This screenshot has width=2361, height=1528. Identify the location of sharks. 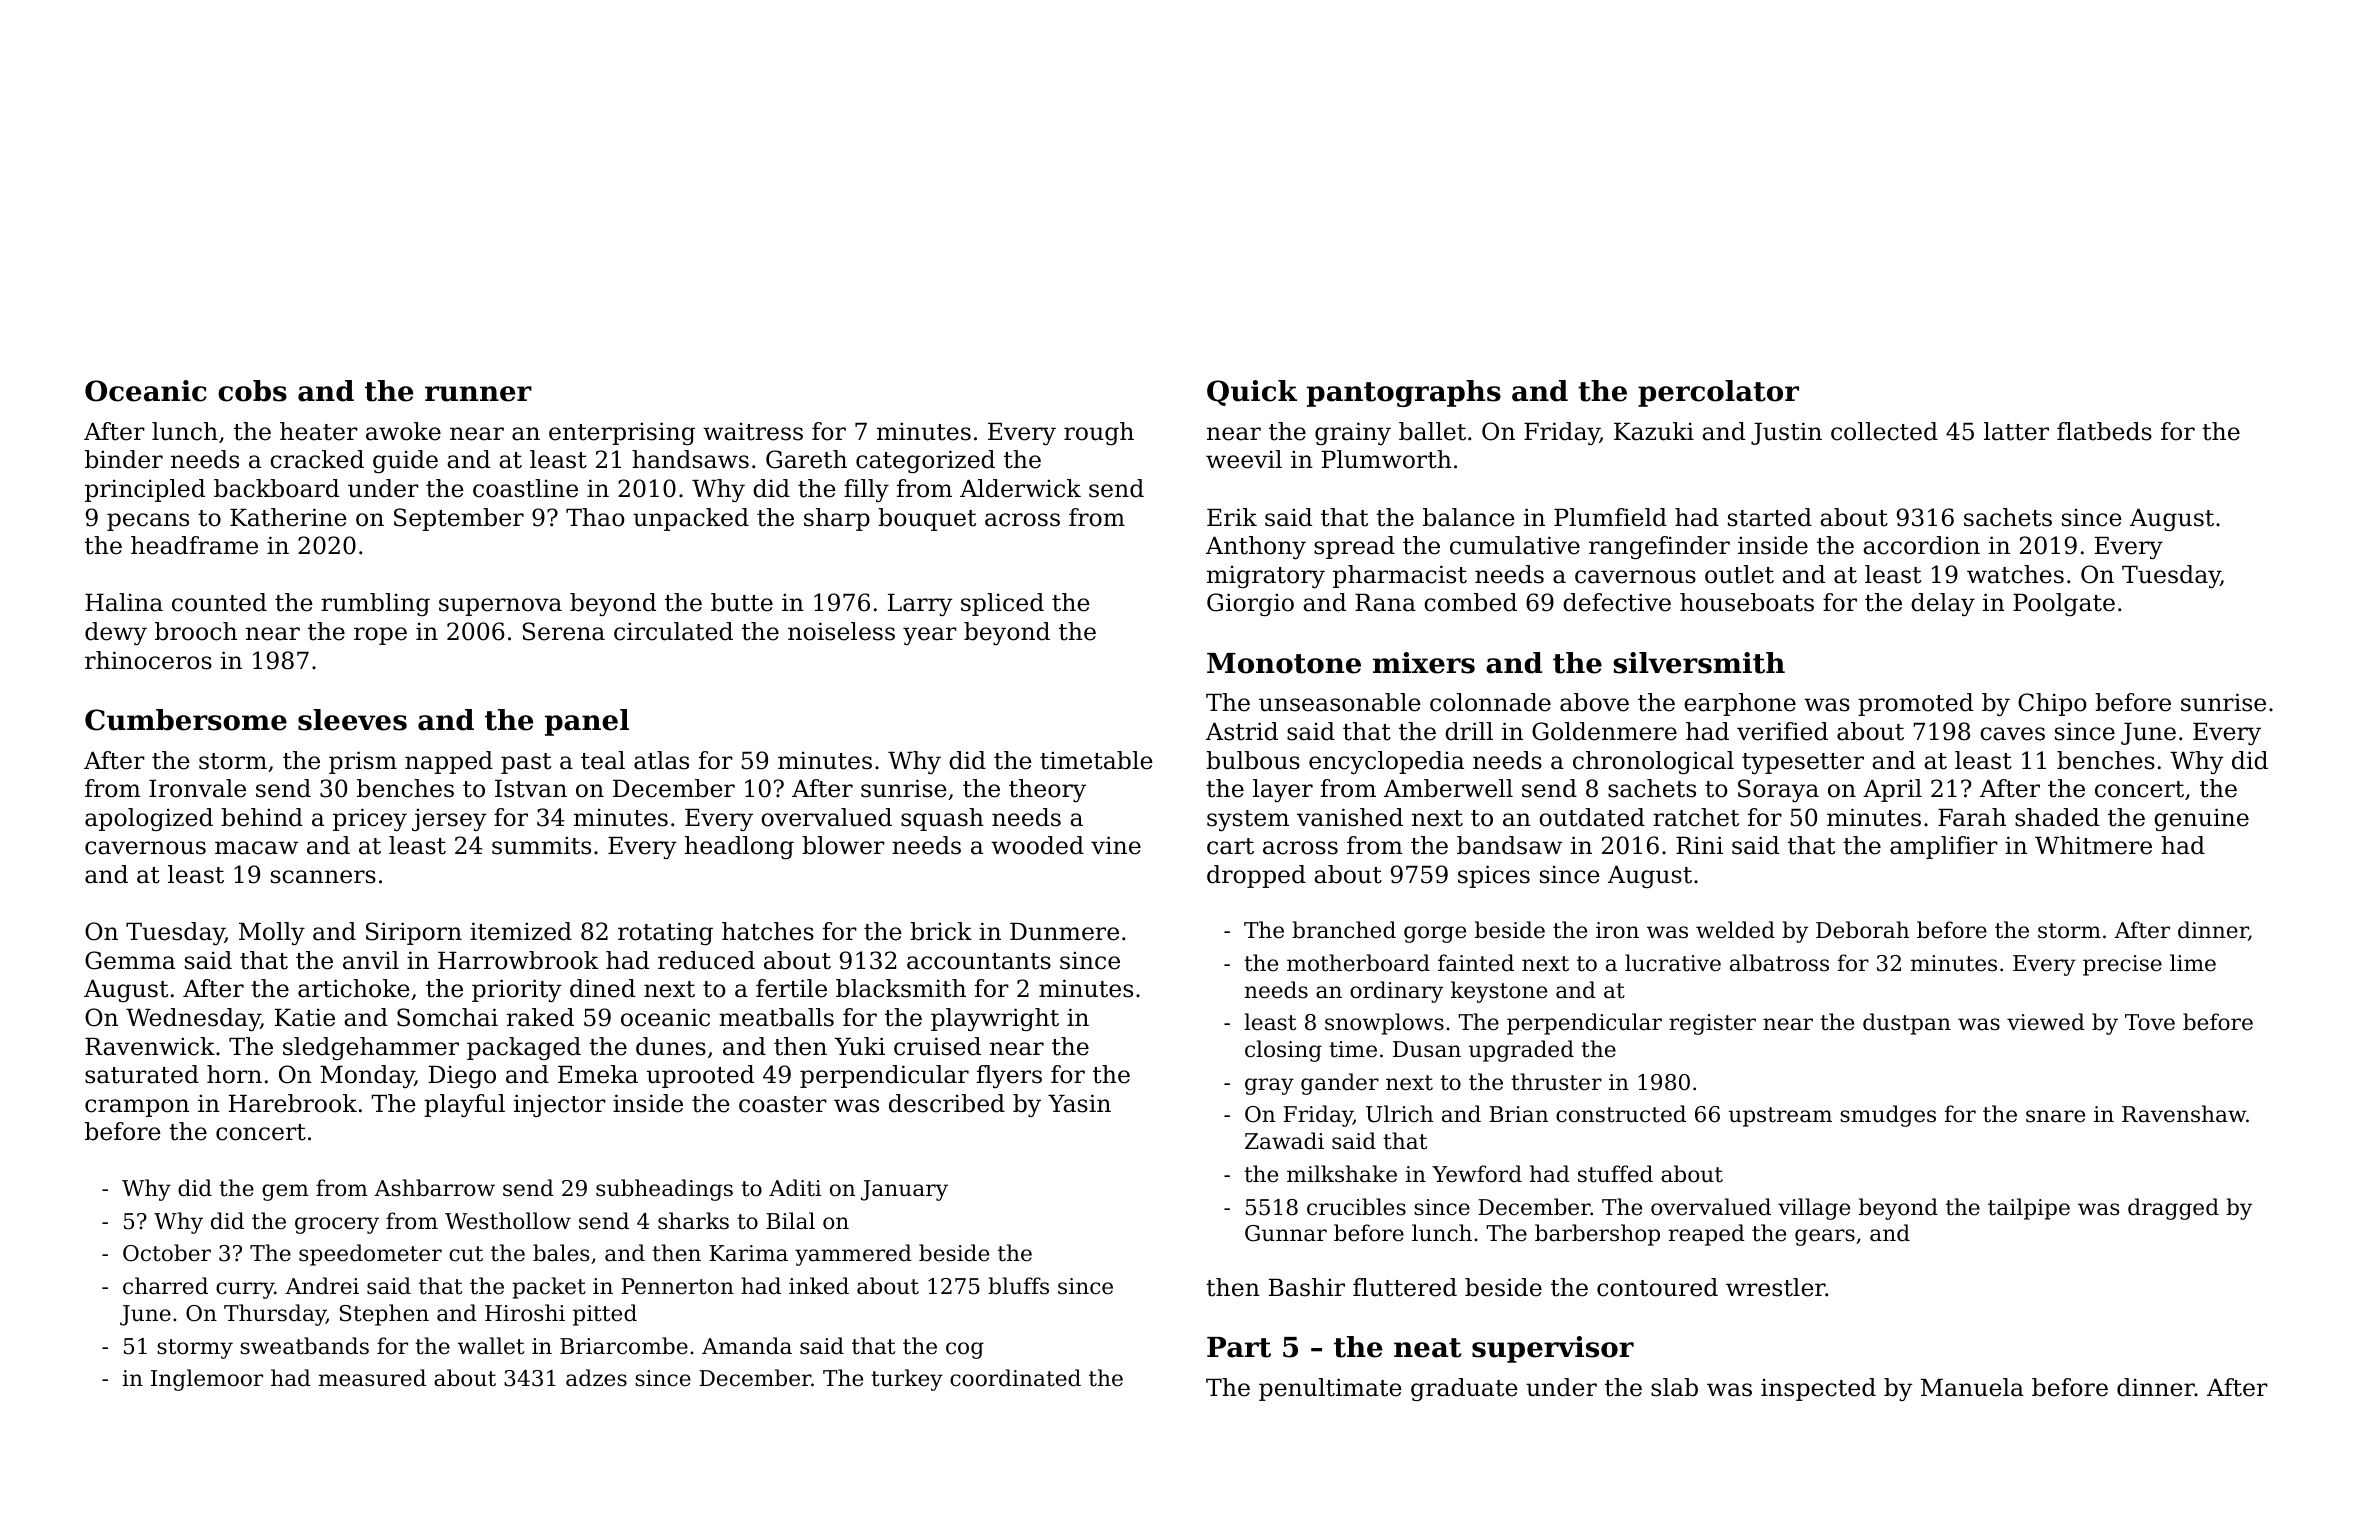
(693, 1221).
